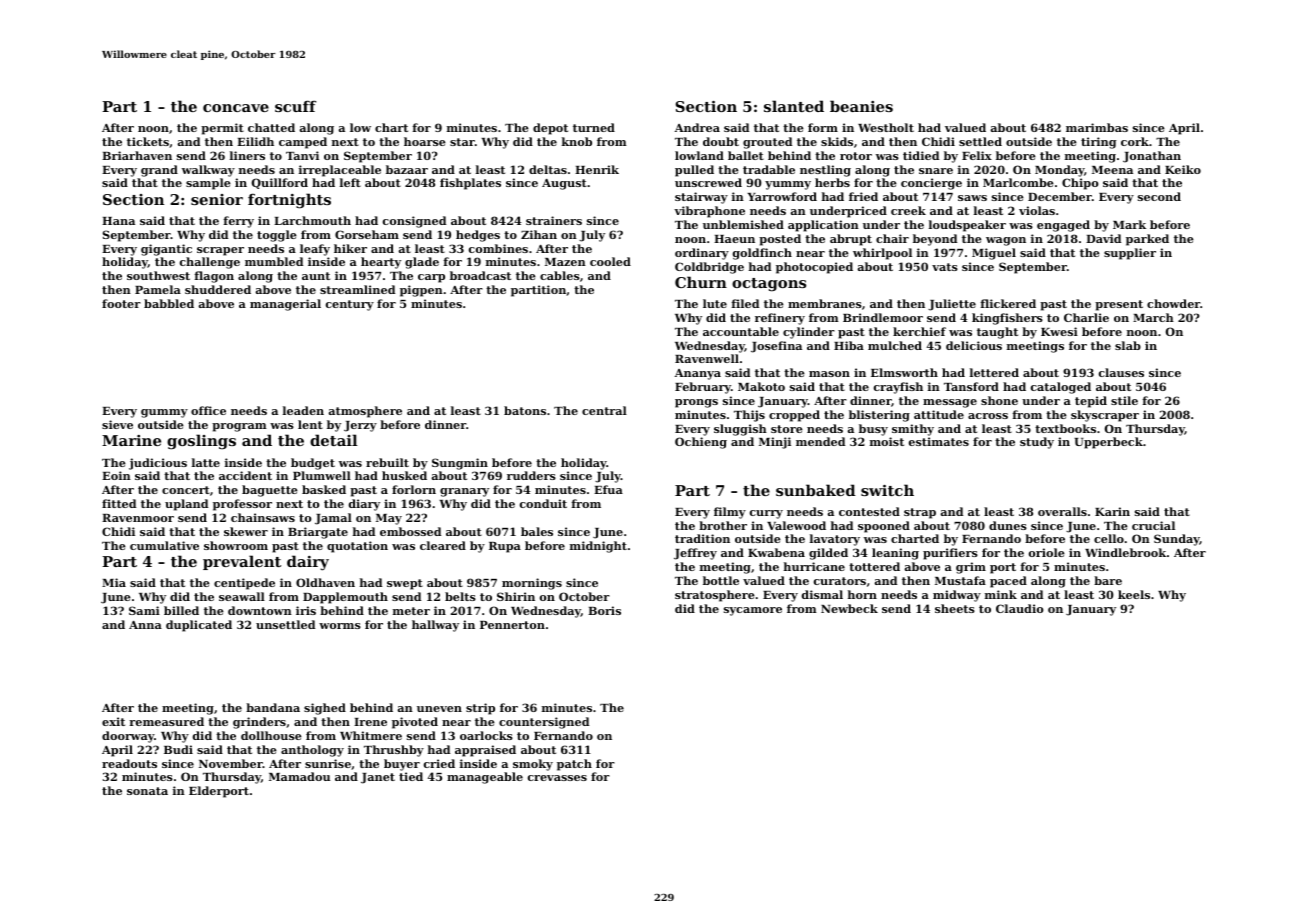  What do you see at coordinates (707, 358) in the document?
I see `Ravenwell` at bounding box center [707, 358].
